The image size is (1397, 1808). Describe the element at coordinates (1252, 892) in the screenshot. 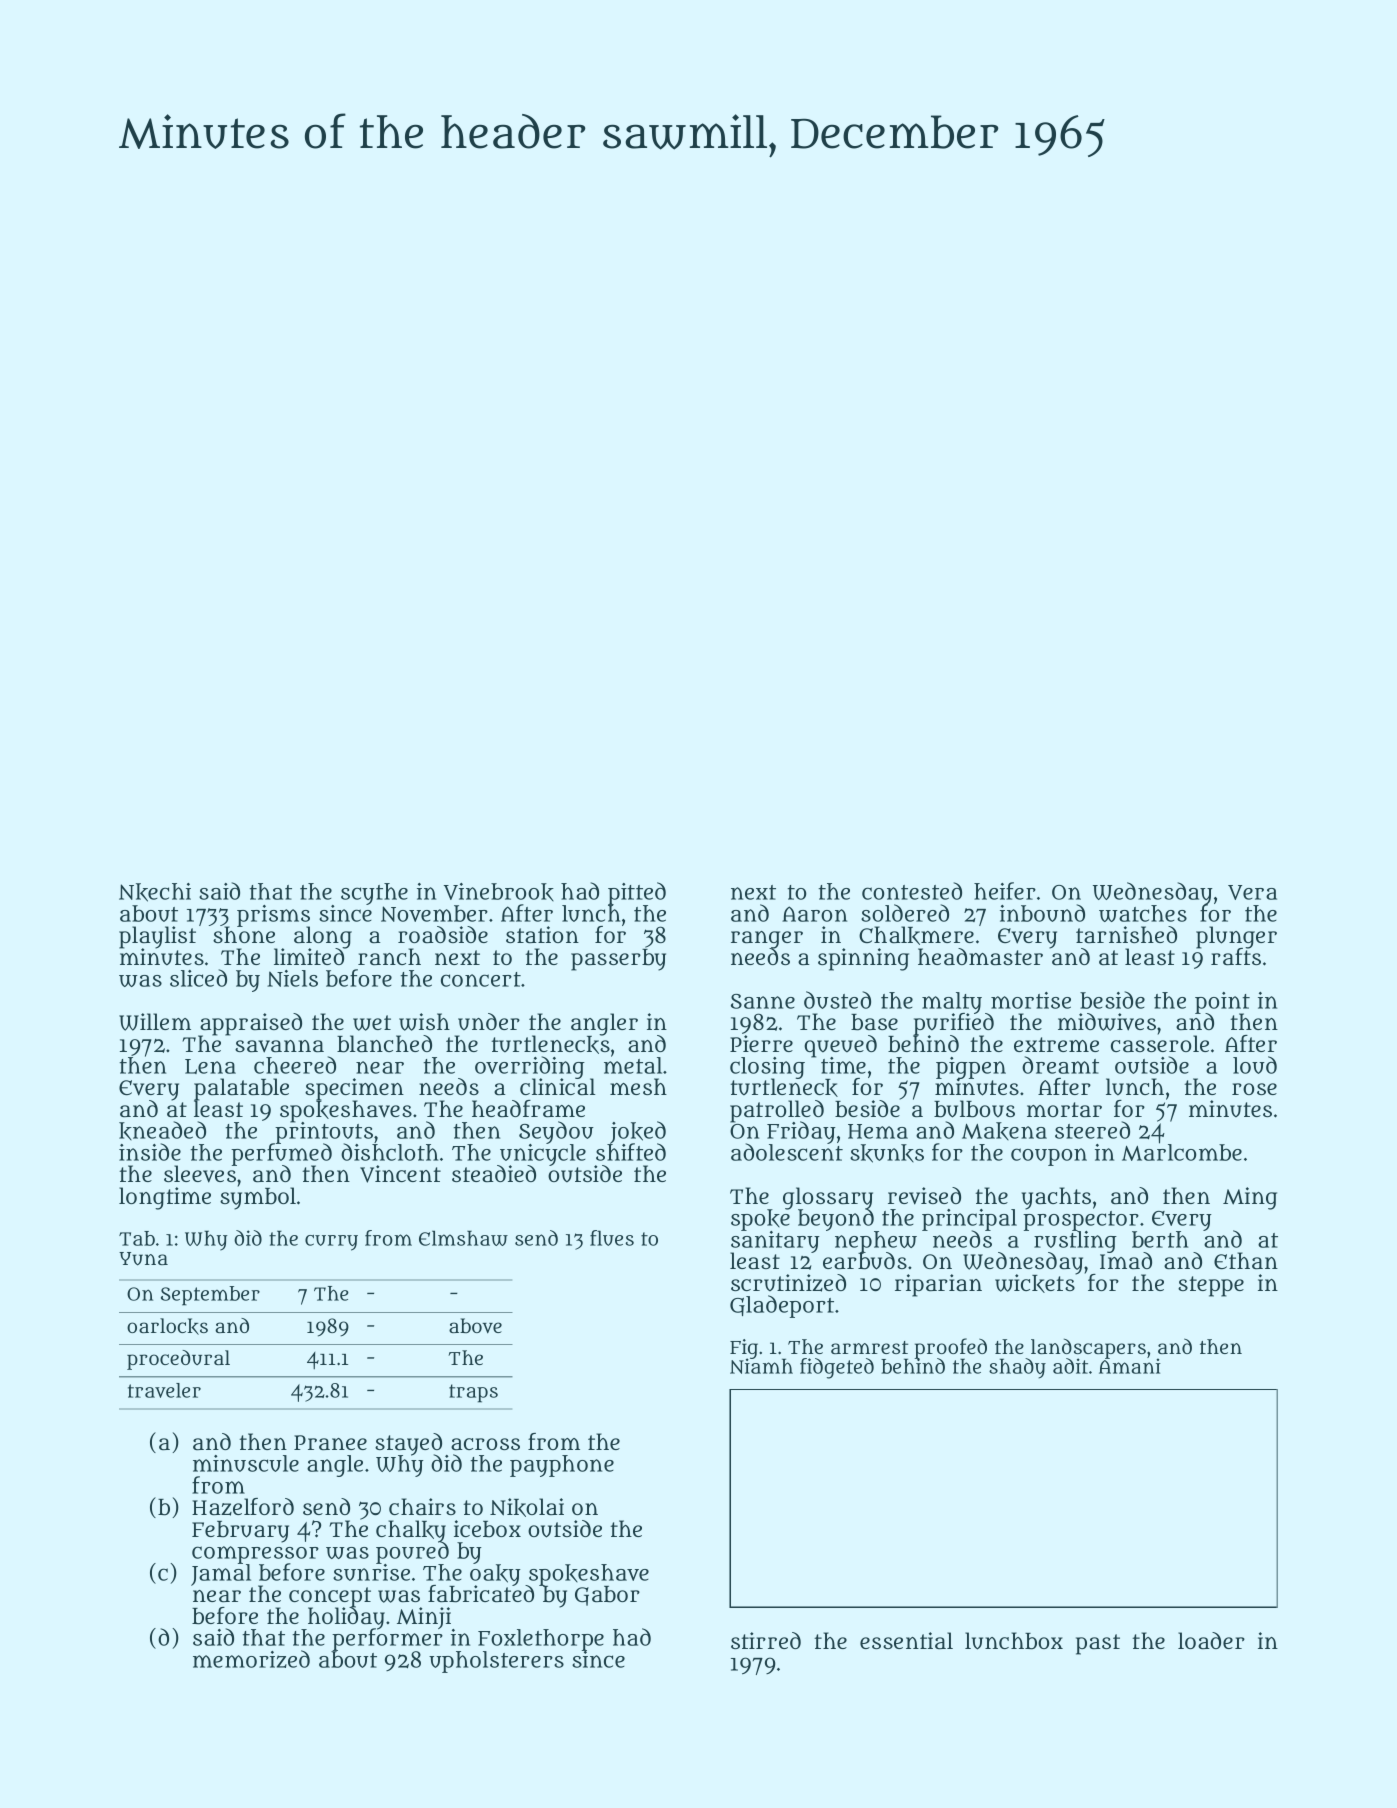

I see `Vera` at that location.
